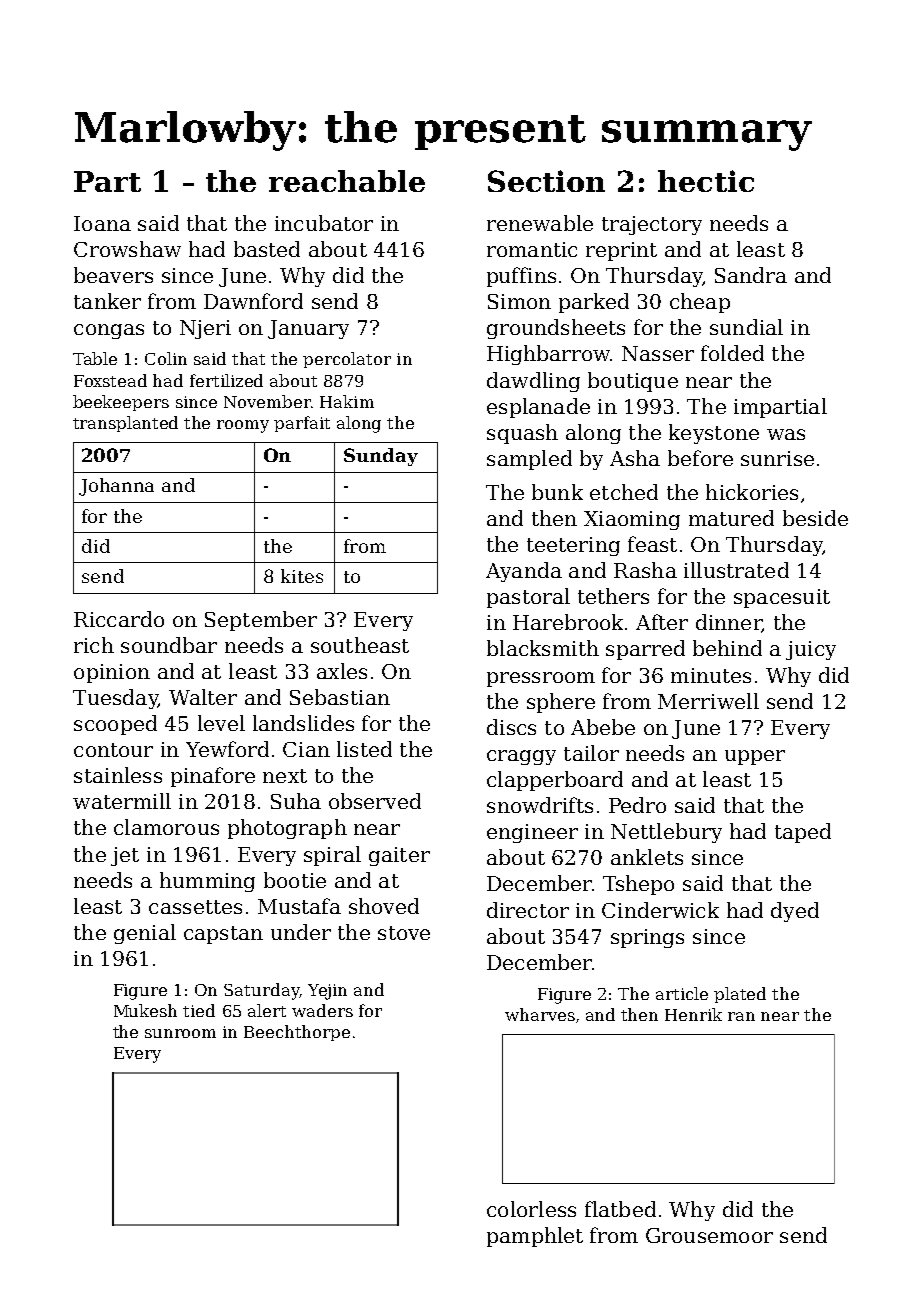 This document has width=924, height=1314. I want to click on etched, so click(624, 492).
